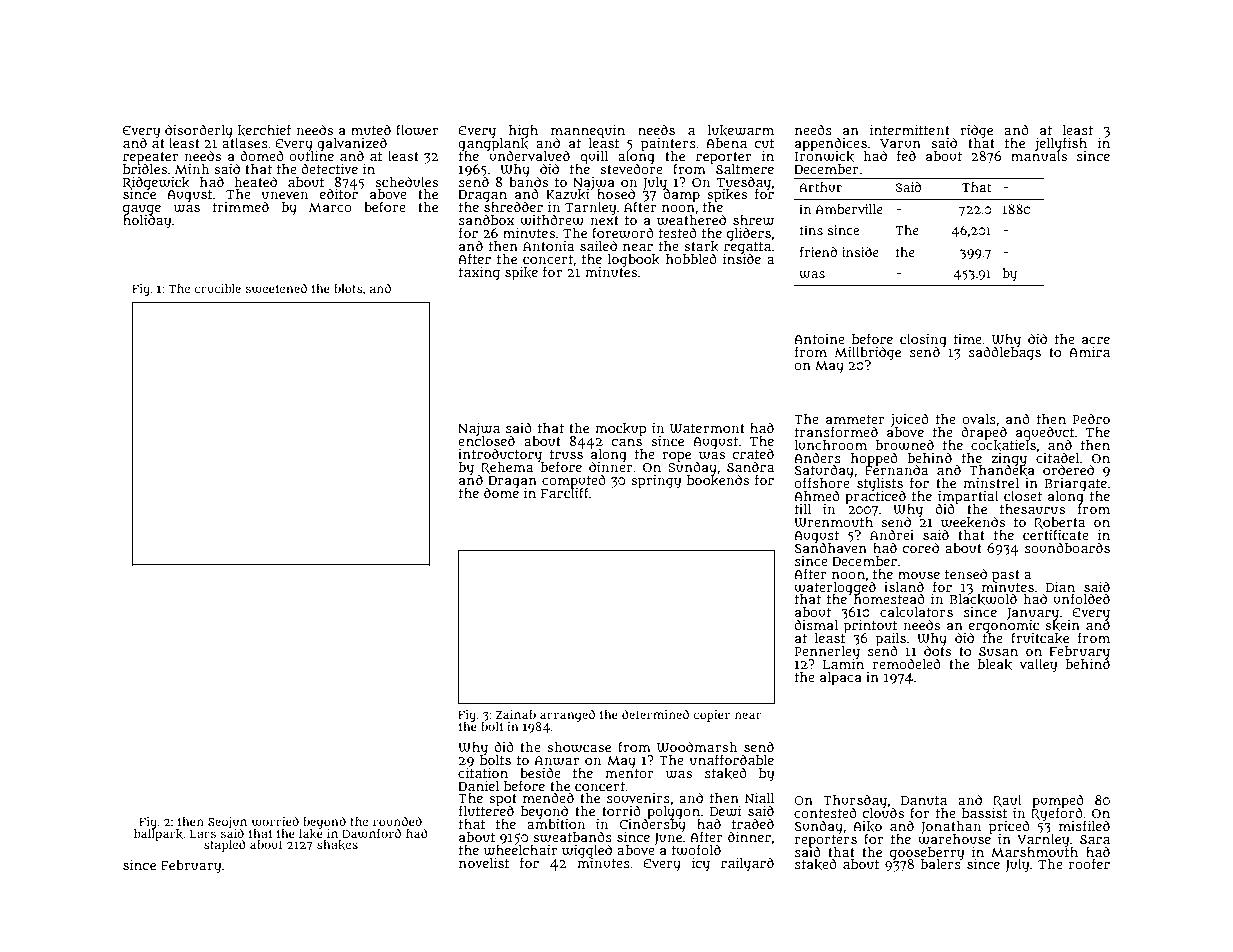 This page has height=952, width=1233. I want to click on Rehema, so click(507, 468).
